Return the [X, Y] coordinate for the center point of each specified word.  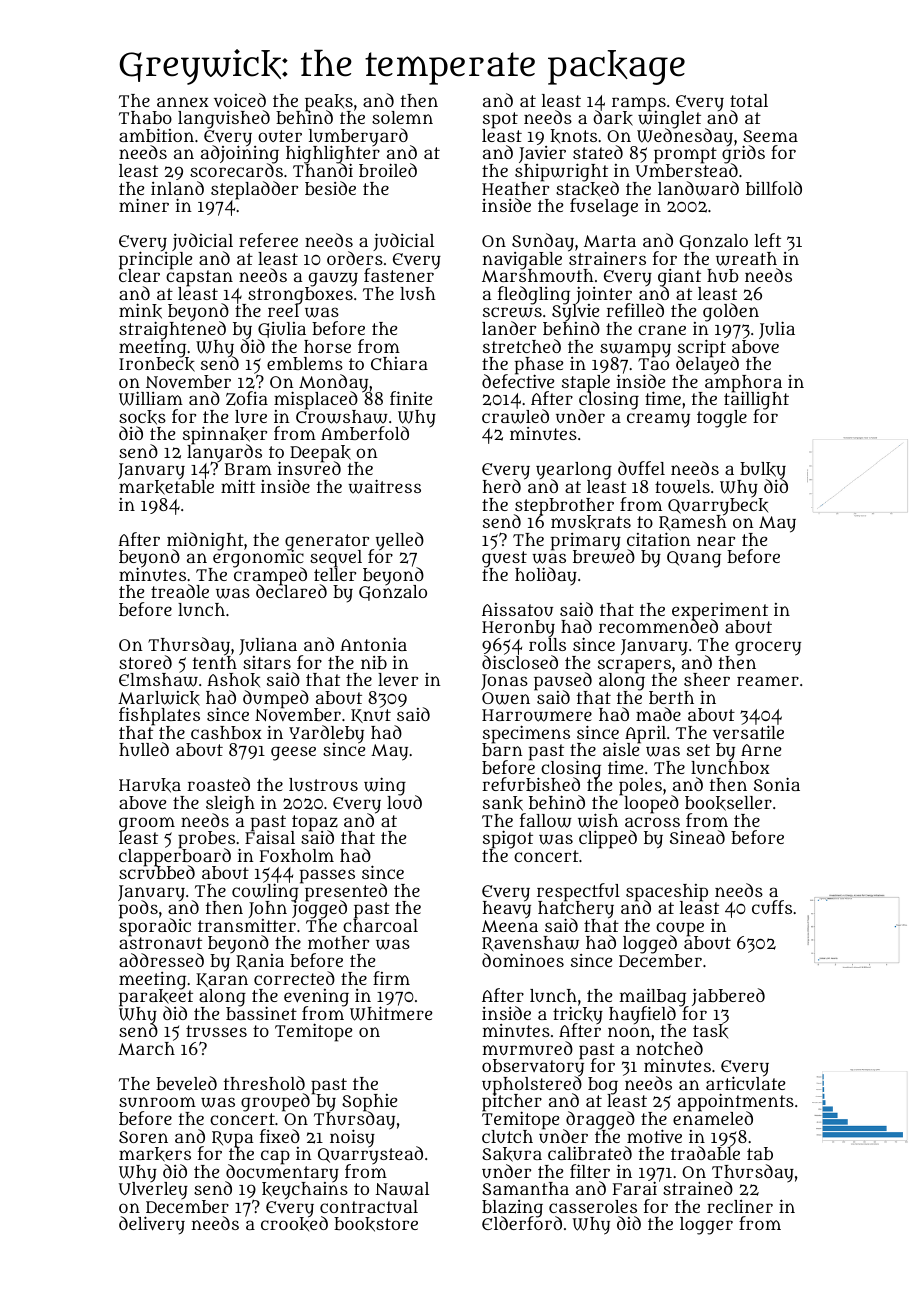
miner [144, 205]
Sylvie [575, 313]
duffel [641, 468]
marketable [166, 487]
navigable [522, 261]
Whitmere [391, 1014]
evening [316, 998]
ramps [639, 104]
